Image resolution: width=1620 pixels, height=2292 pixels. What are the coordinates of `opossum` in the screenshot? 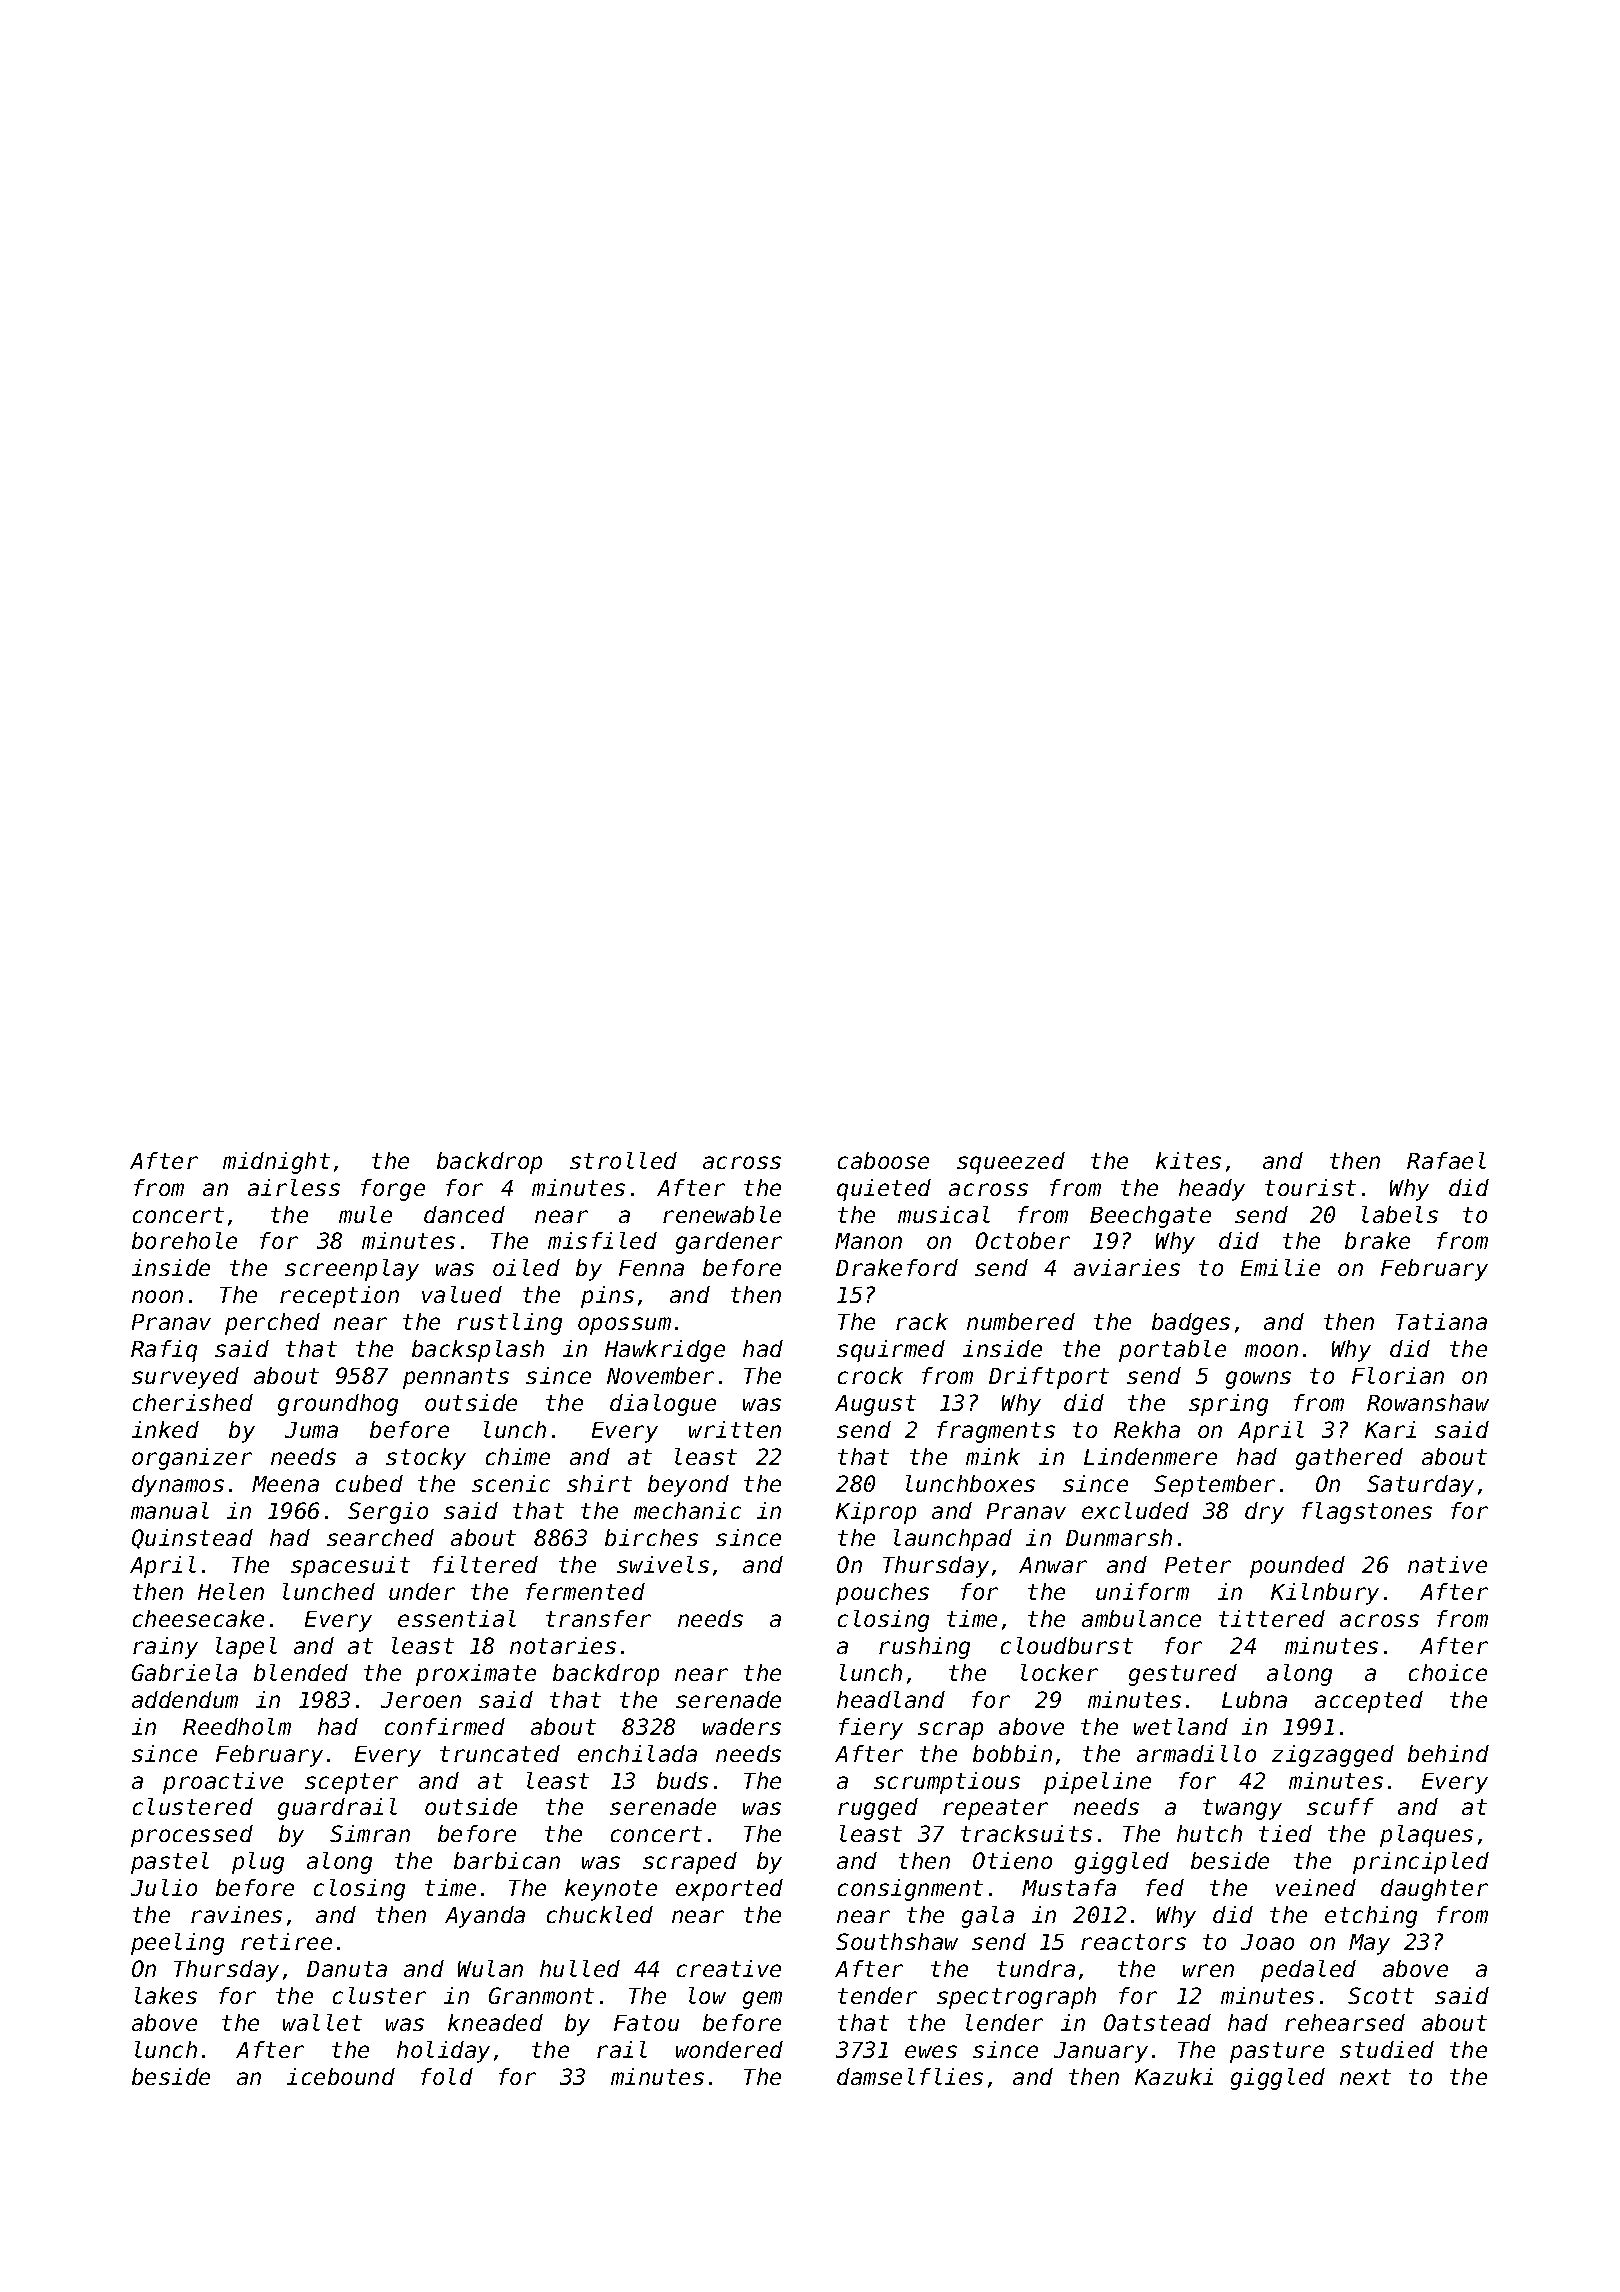 It's located at (624, 1326).
